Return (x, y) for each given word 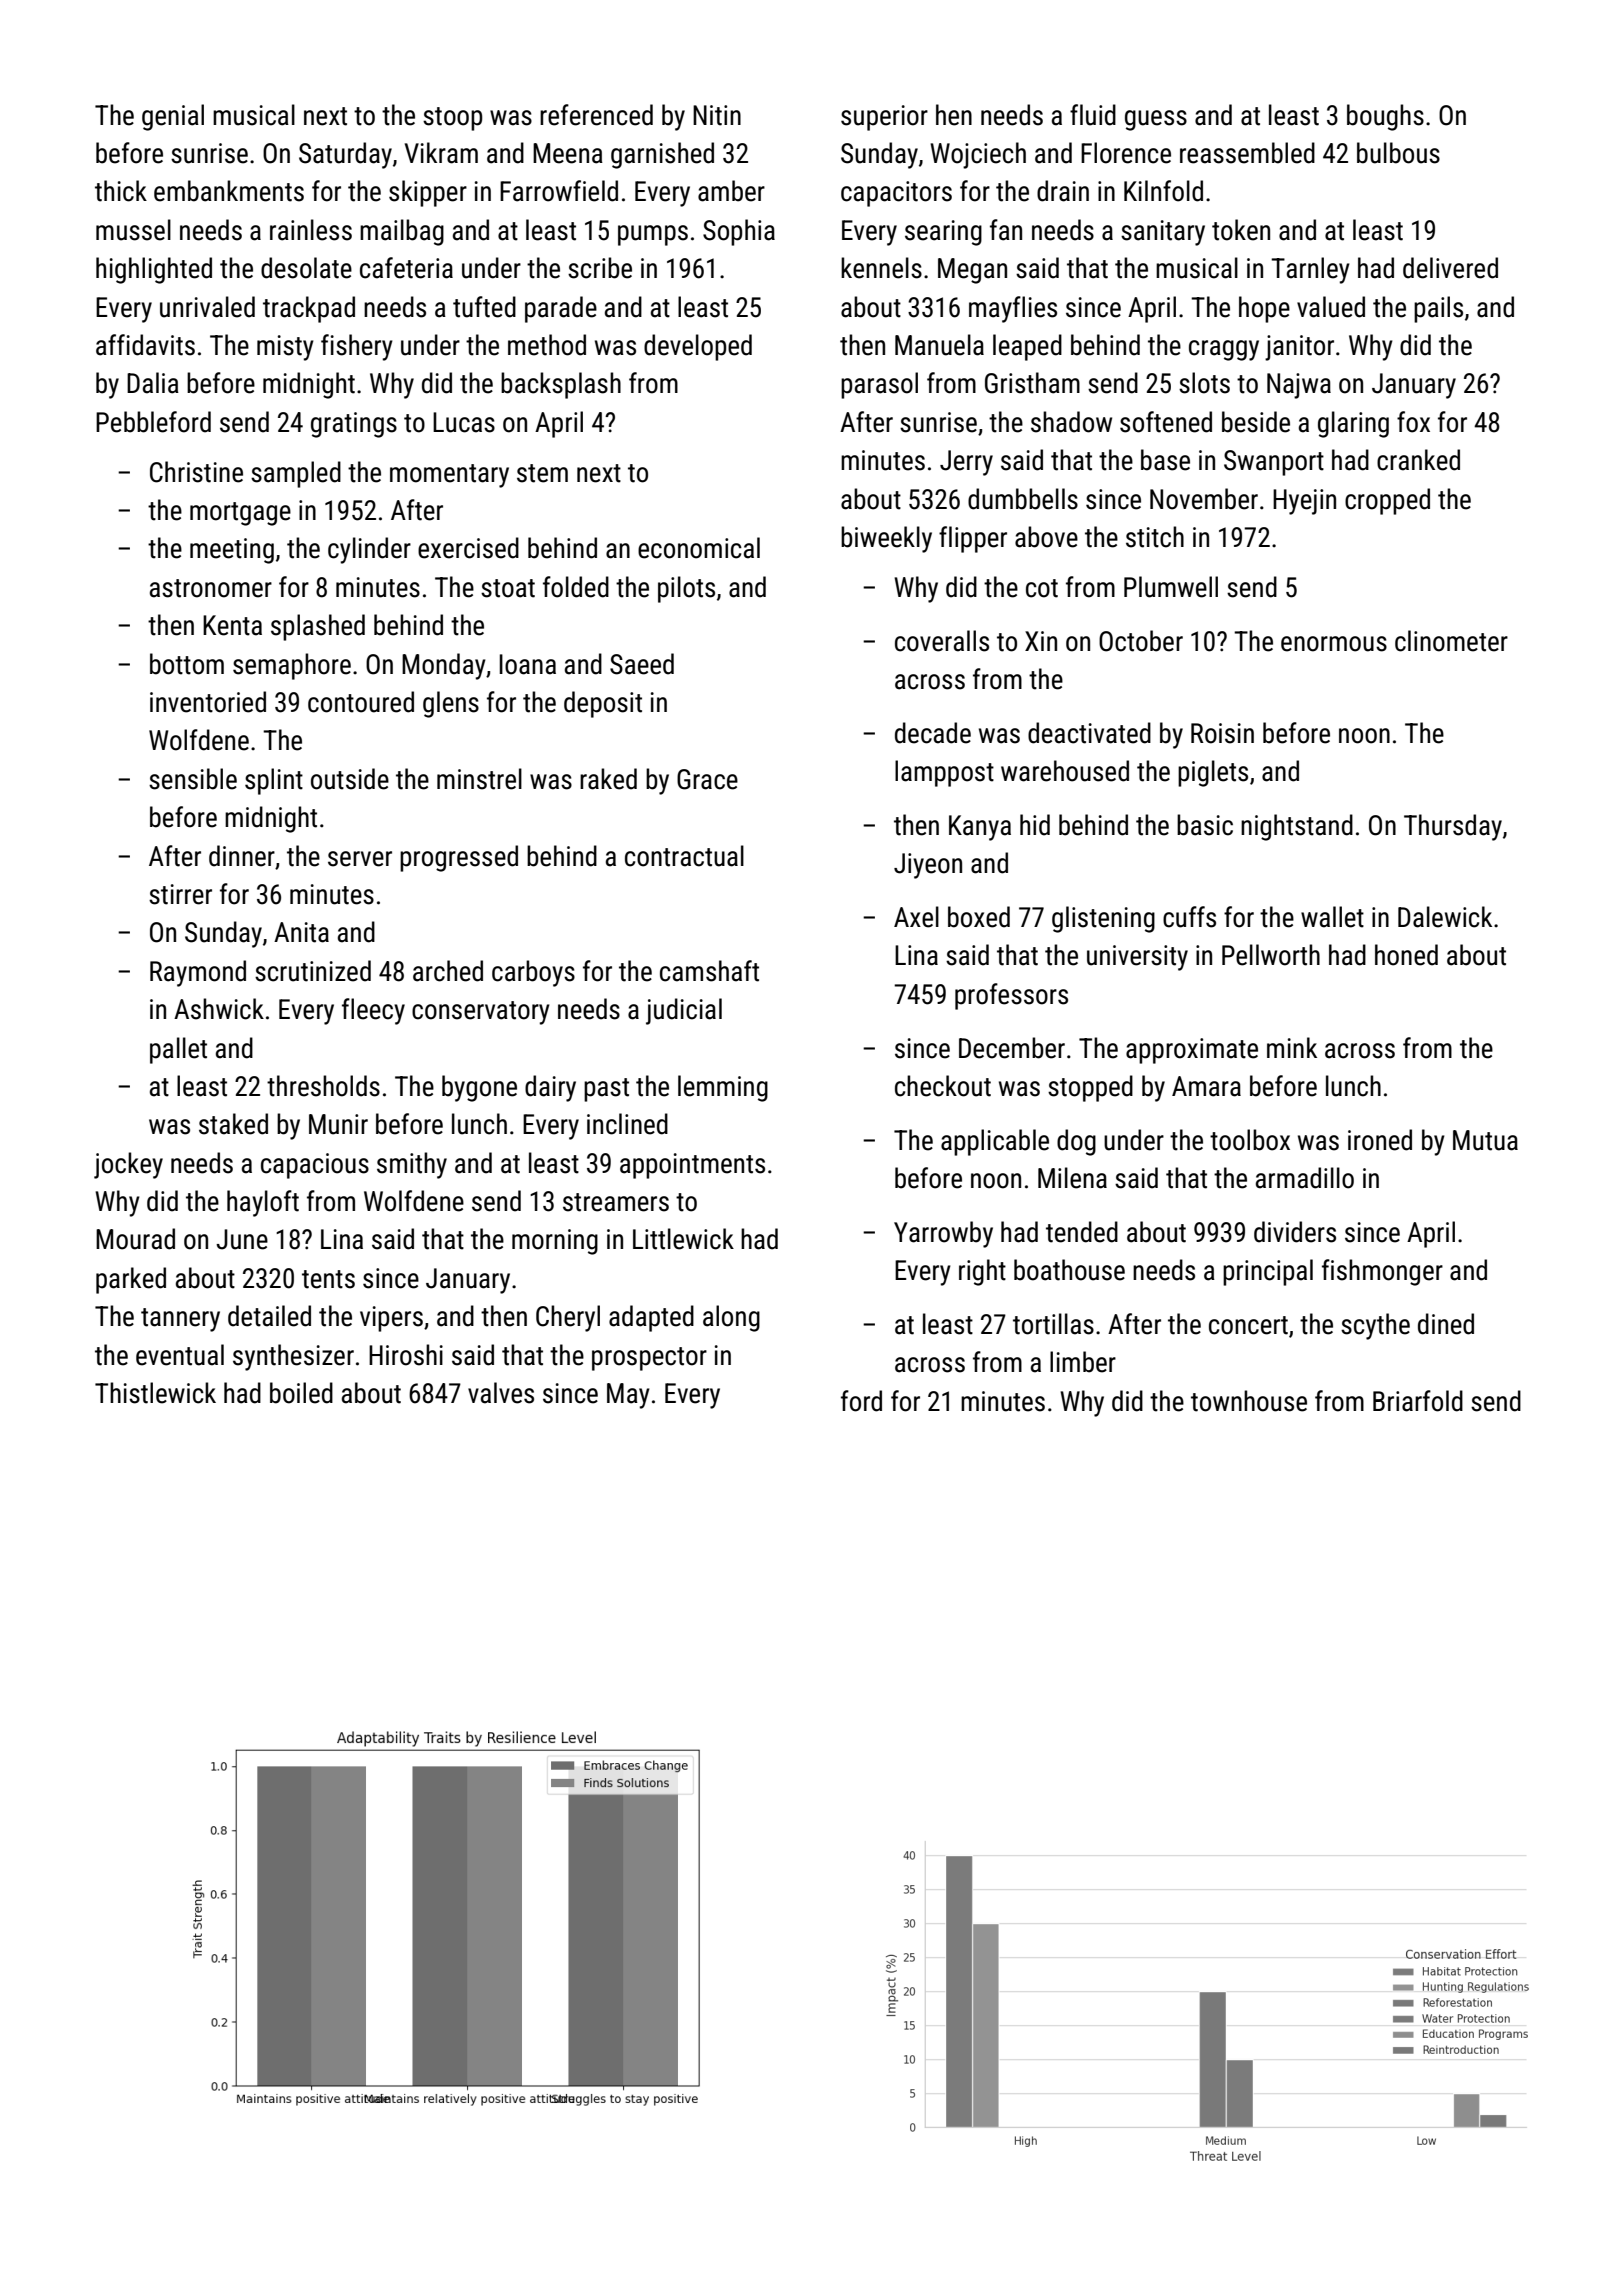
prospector (649, 1359)
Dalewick (1445, 917)
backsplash (561, 385)
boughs (1385, 117)
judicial (684, 1011)
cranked (1418, 460)
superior (884, 118)
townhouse (1249, 1401)
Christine (196, 472)
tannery (180, 1320)
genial (173, 117)
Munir (338, 1124)
